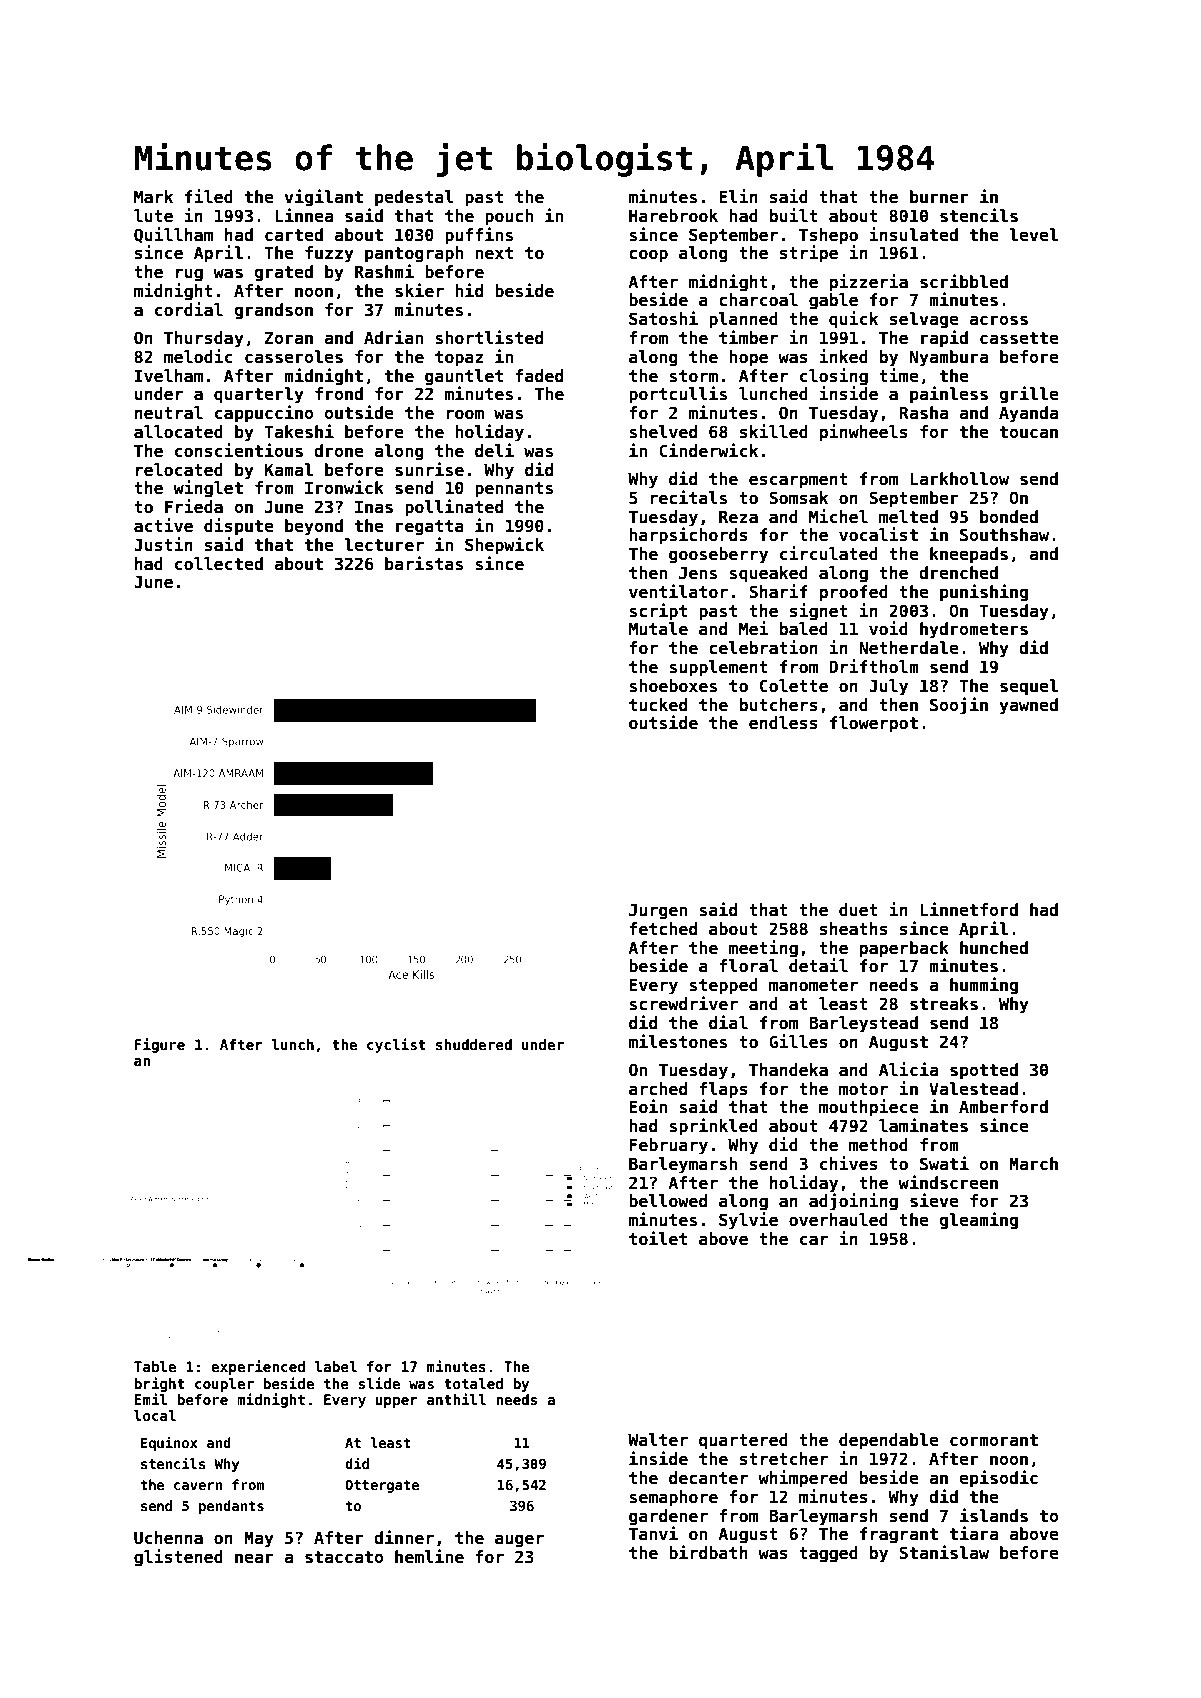 This document has height=1698, width=1201. Describe the element at coordinates (169, 413) in the document. I see `neutral` at that location.
